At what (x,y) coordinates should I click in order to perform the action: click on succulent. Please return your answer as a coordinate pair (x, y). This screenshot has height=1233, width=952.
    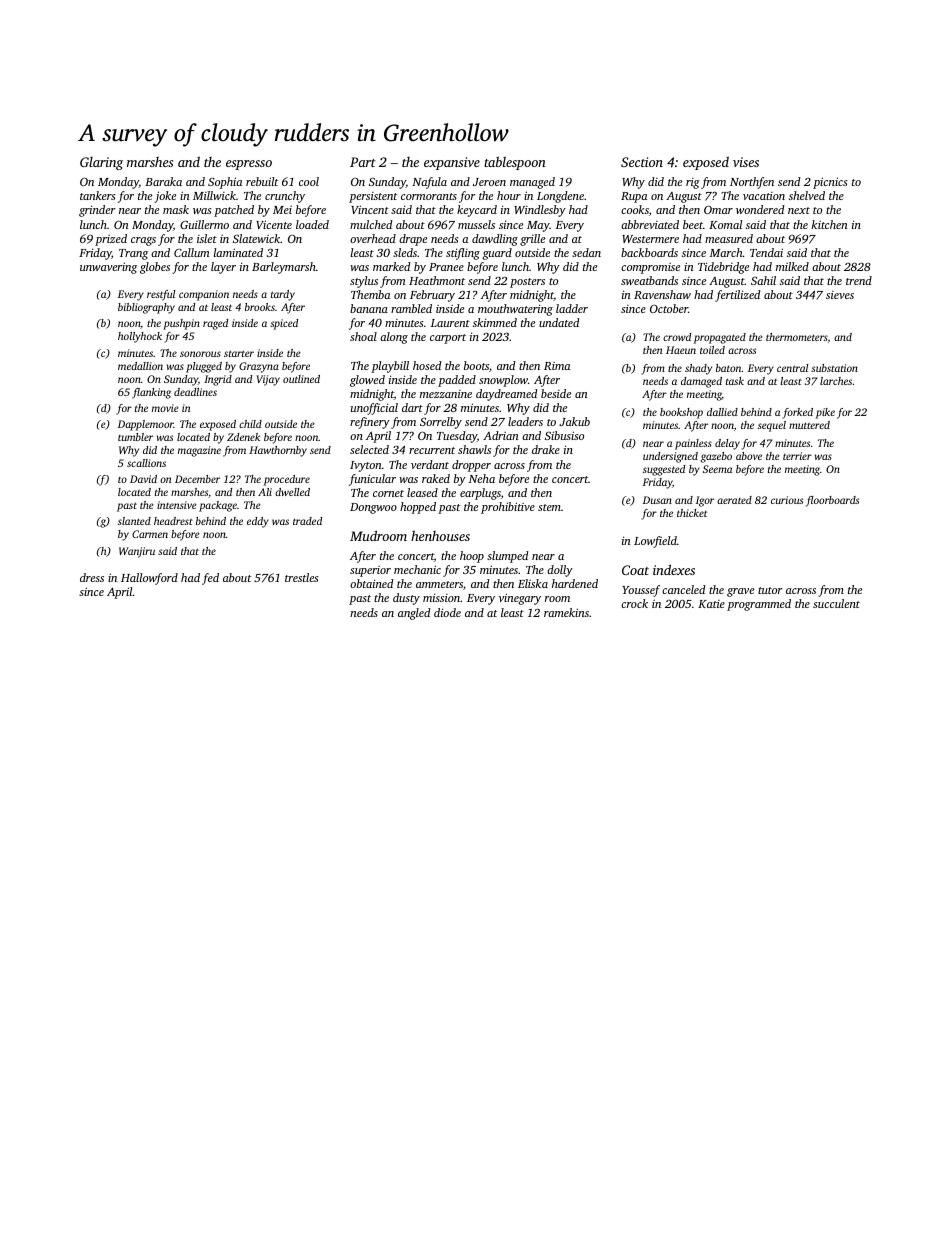
    Looking at the image, I should click on (836, 603).
